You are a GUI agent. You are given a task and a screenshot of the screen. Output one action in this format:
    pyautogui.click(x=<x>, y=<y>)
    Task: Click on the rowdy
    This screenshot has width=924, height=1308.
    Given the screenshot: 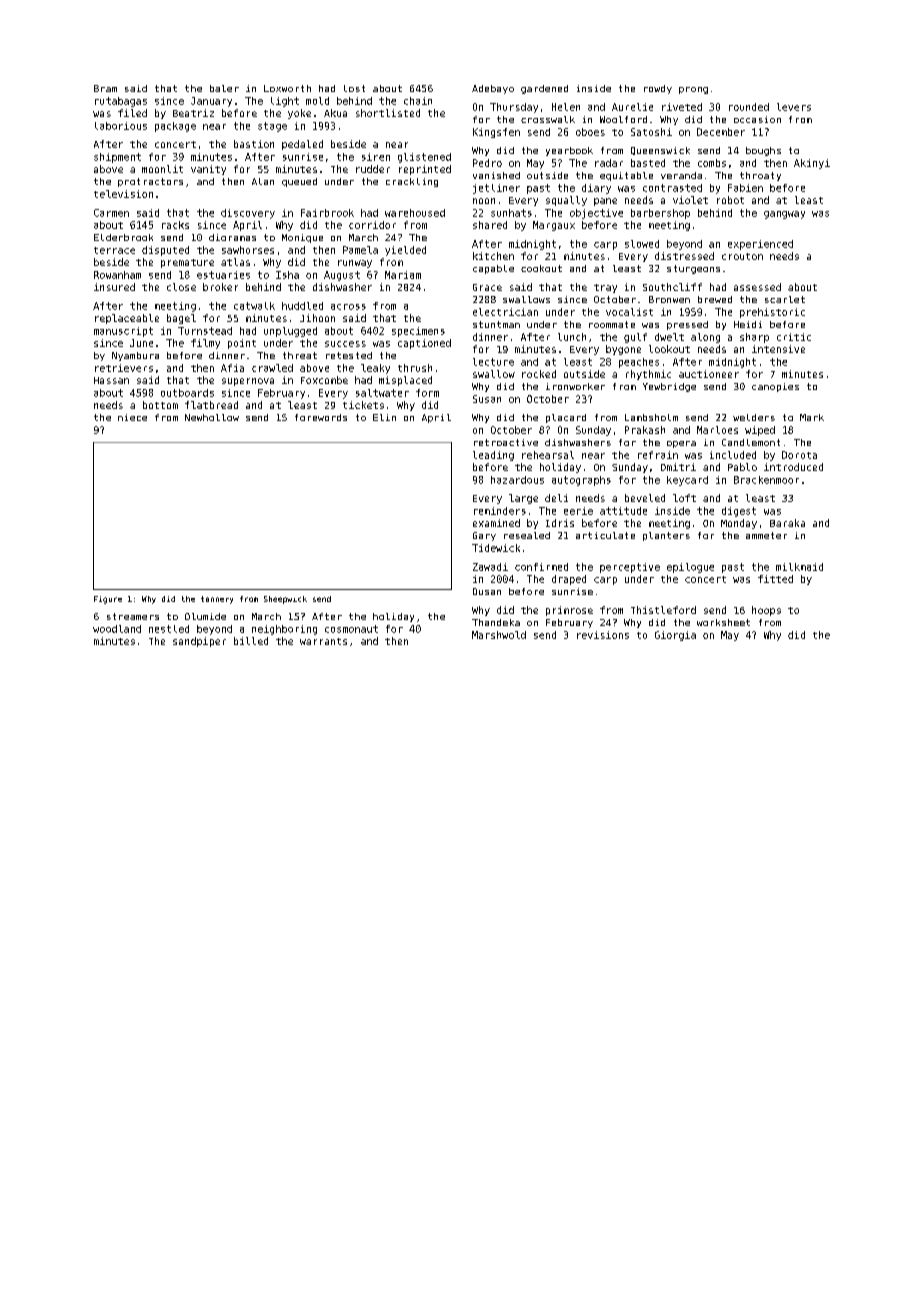 What is the action you would take?
    pyautogui.click(x=658, y=89)
